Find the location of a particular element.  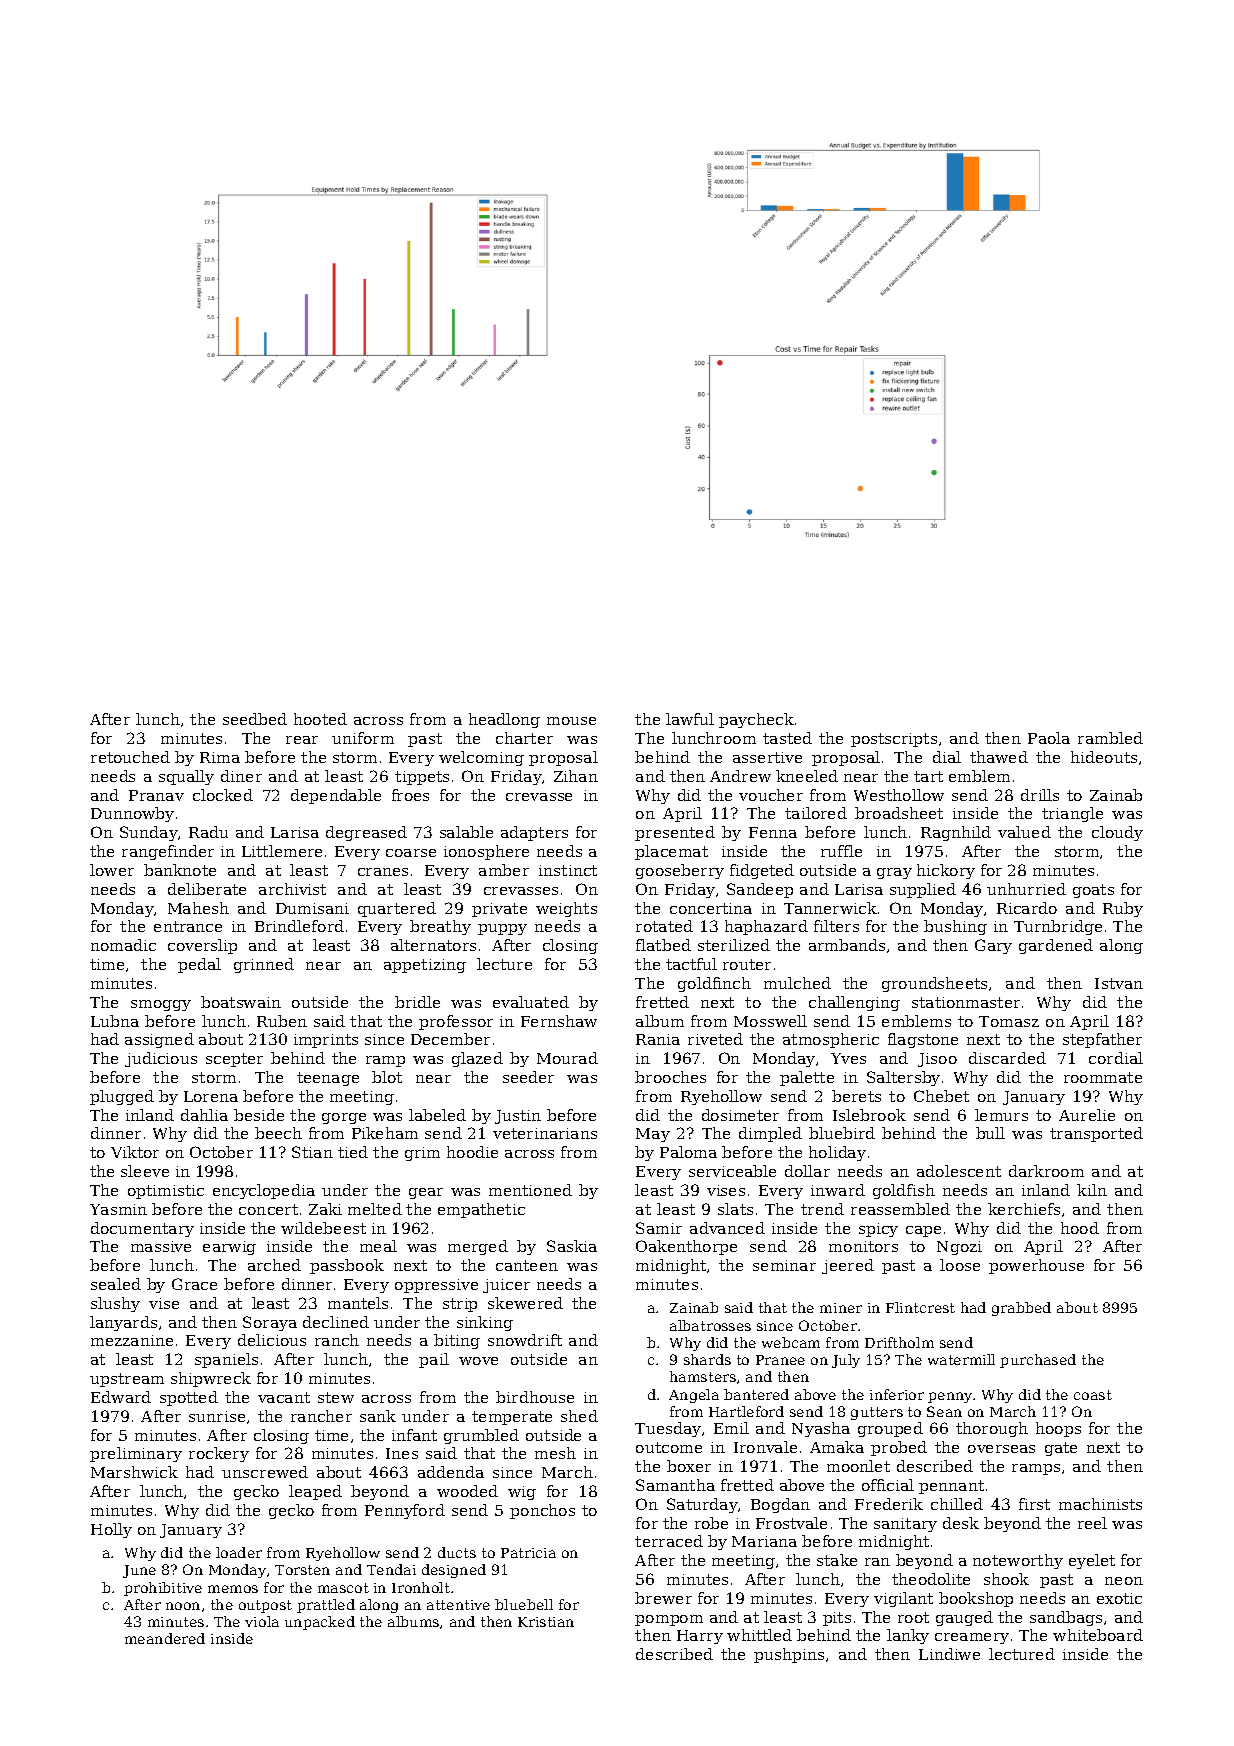

pushpins is located at coordinates (789, 1655).
